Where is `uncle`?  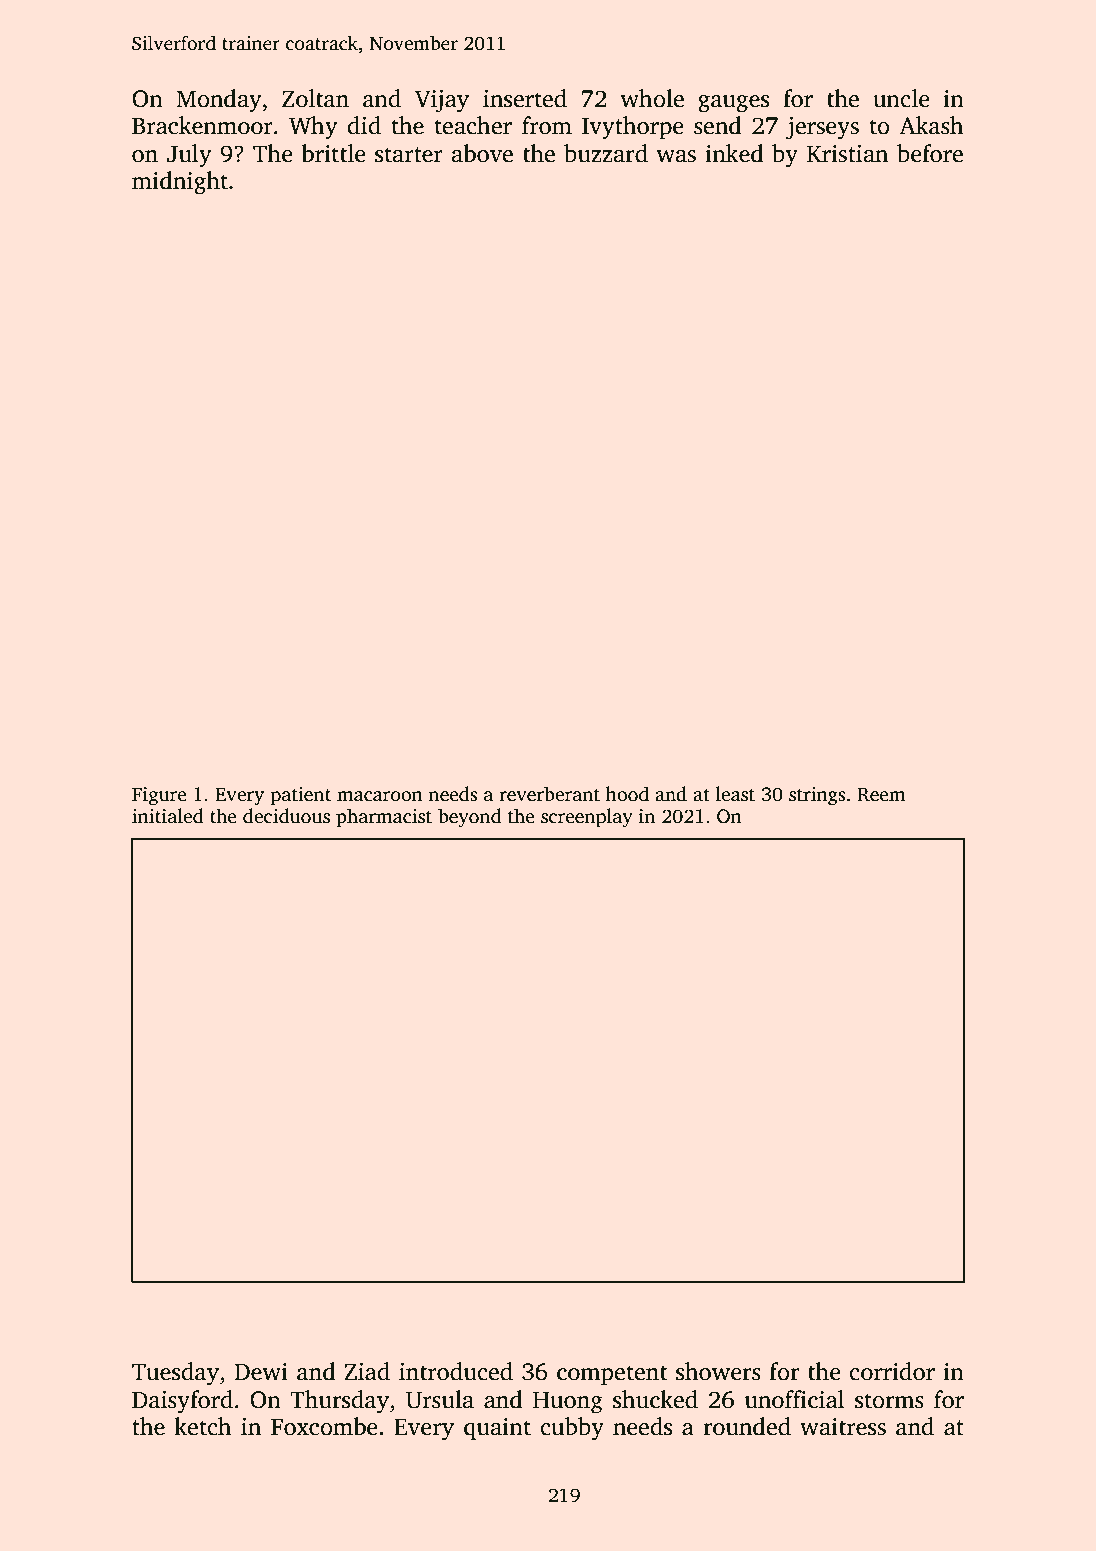
uncle is located at coordinates (901, 98).
